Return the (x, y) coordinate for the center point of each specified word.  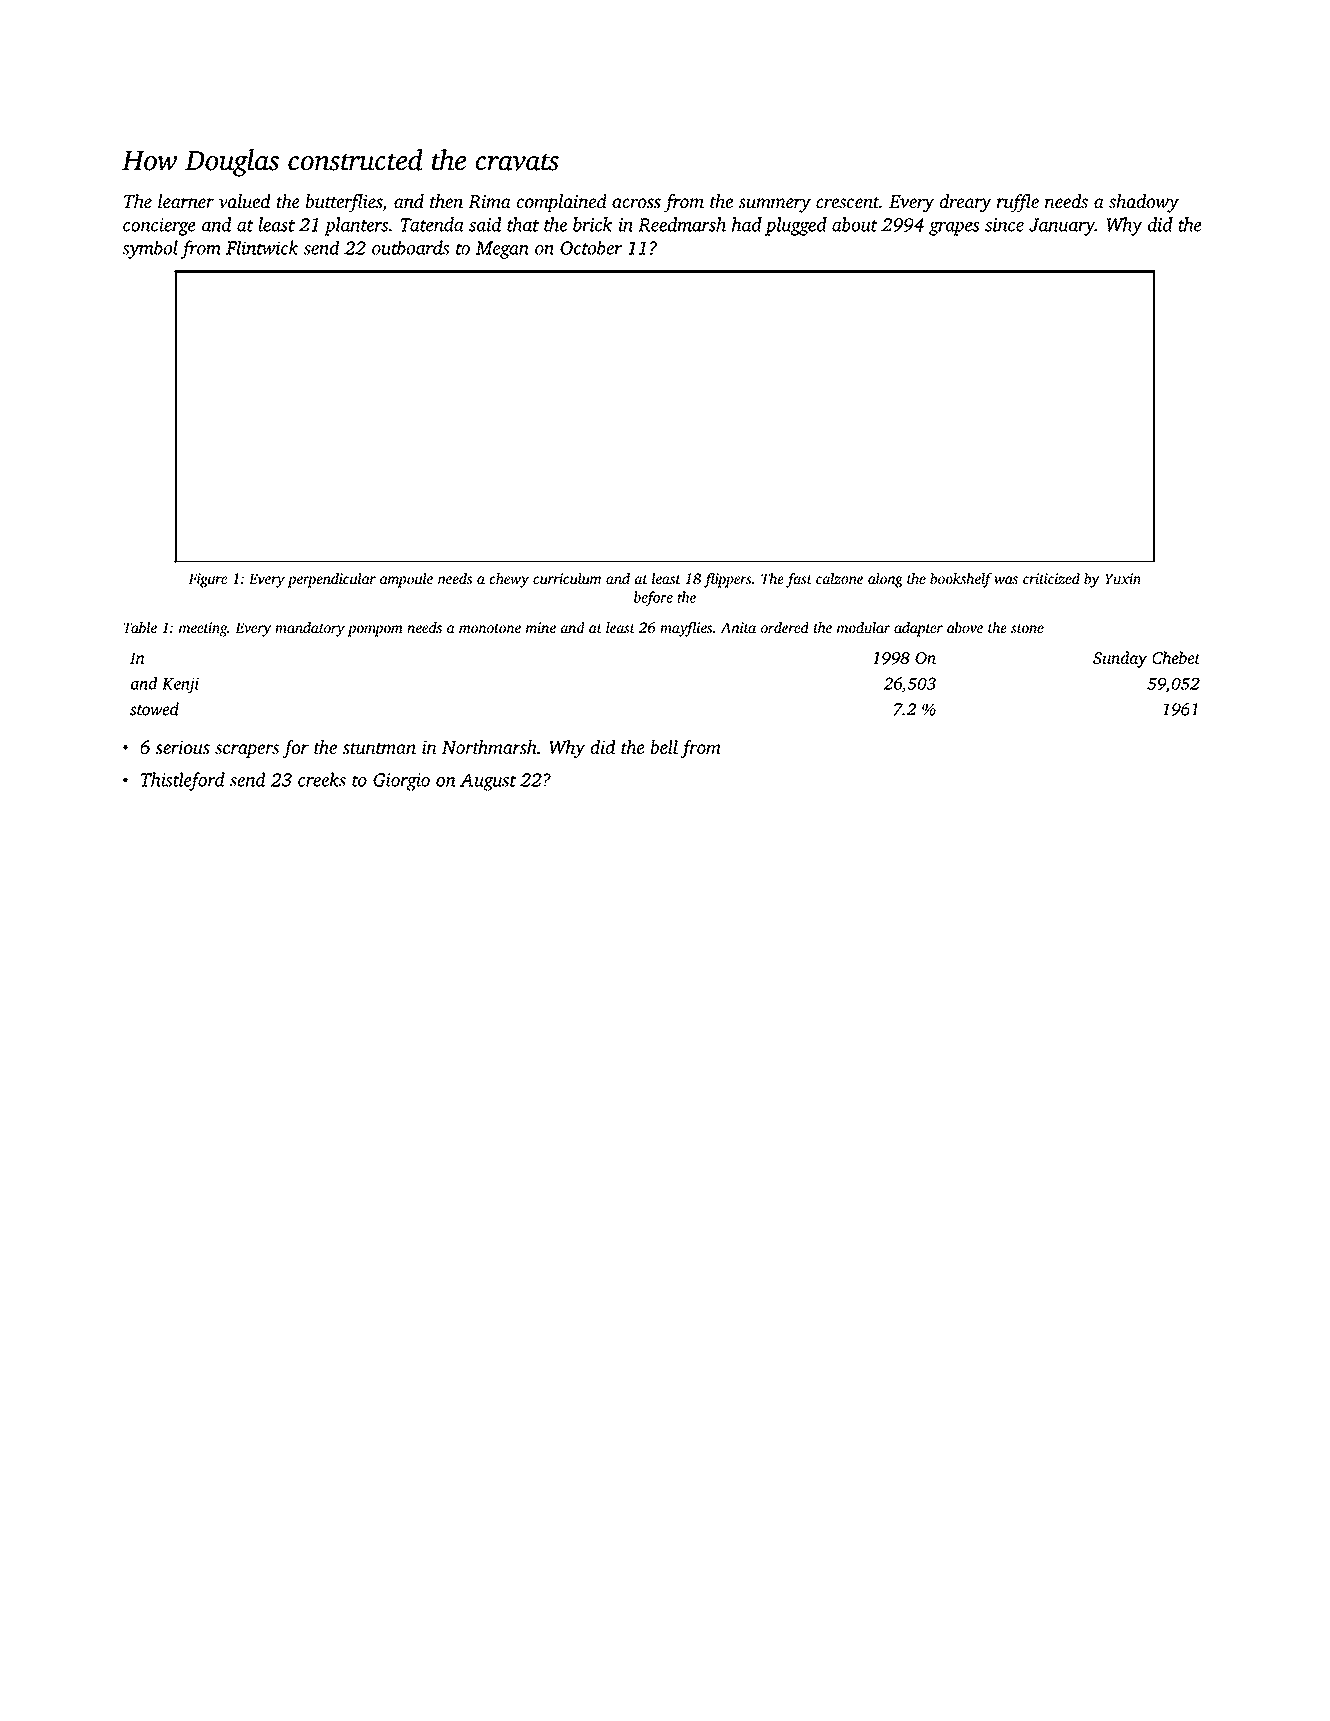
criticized (1051, 578)
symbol (150, 249)
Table (140, 627)
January (1062, 227)
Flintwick (262, 247)
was (1006, 580)
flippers (728, 580)
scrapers (247, 751)
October (591, 247)
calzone (839, 578)
